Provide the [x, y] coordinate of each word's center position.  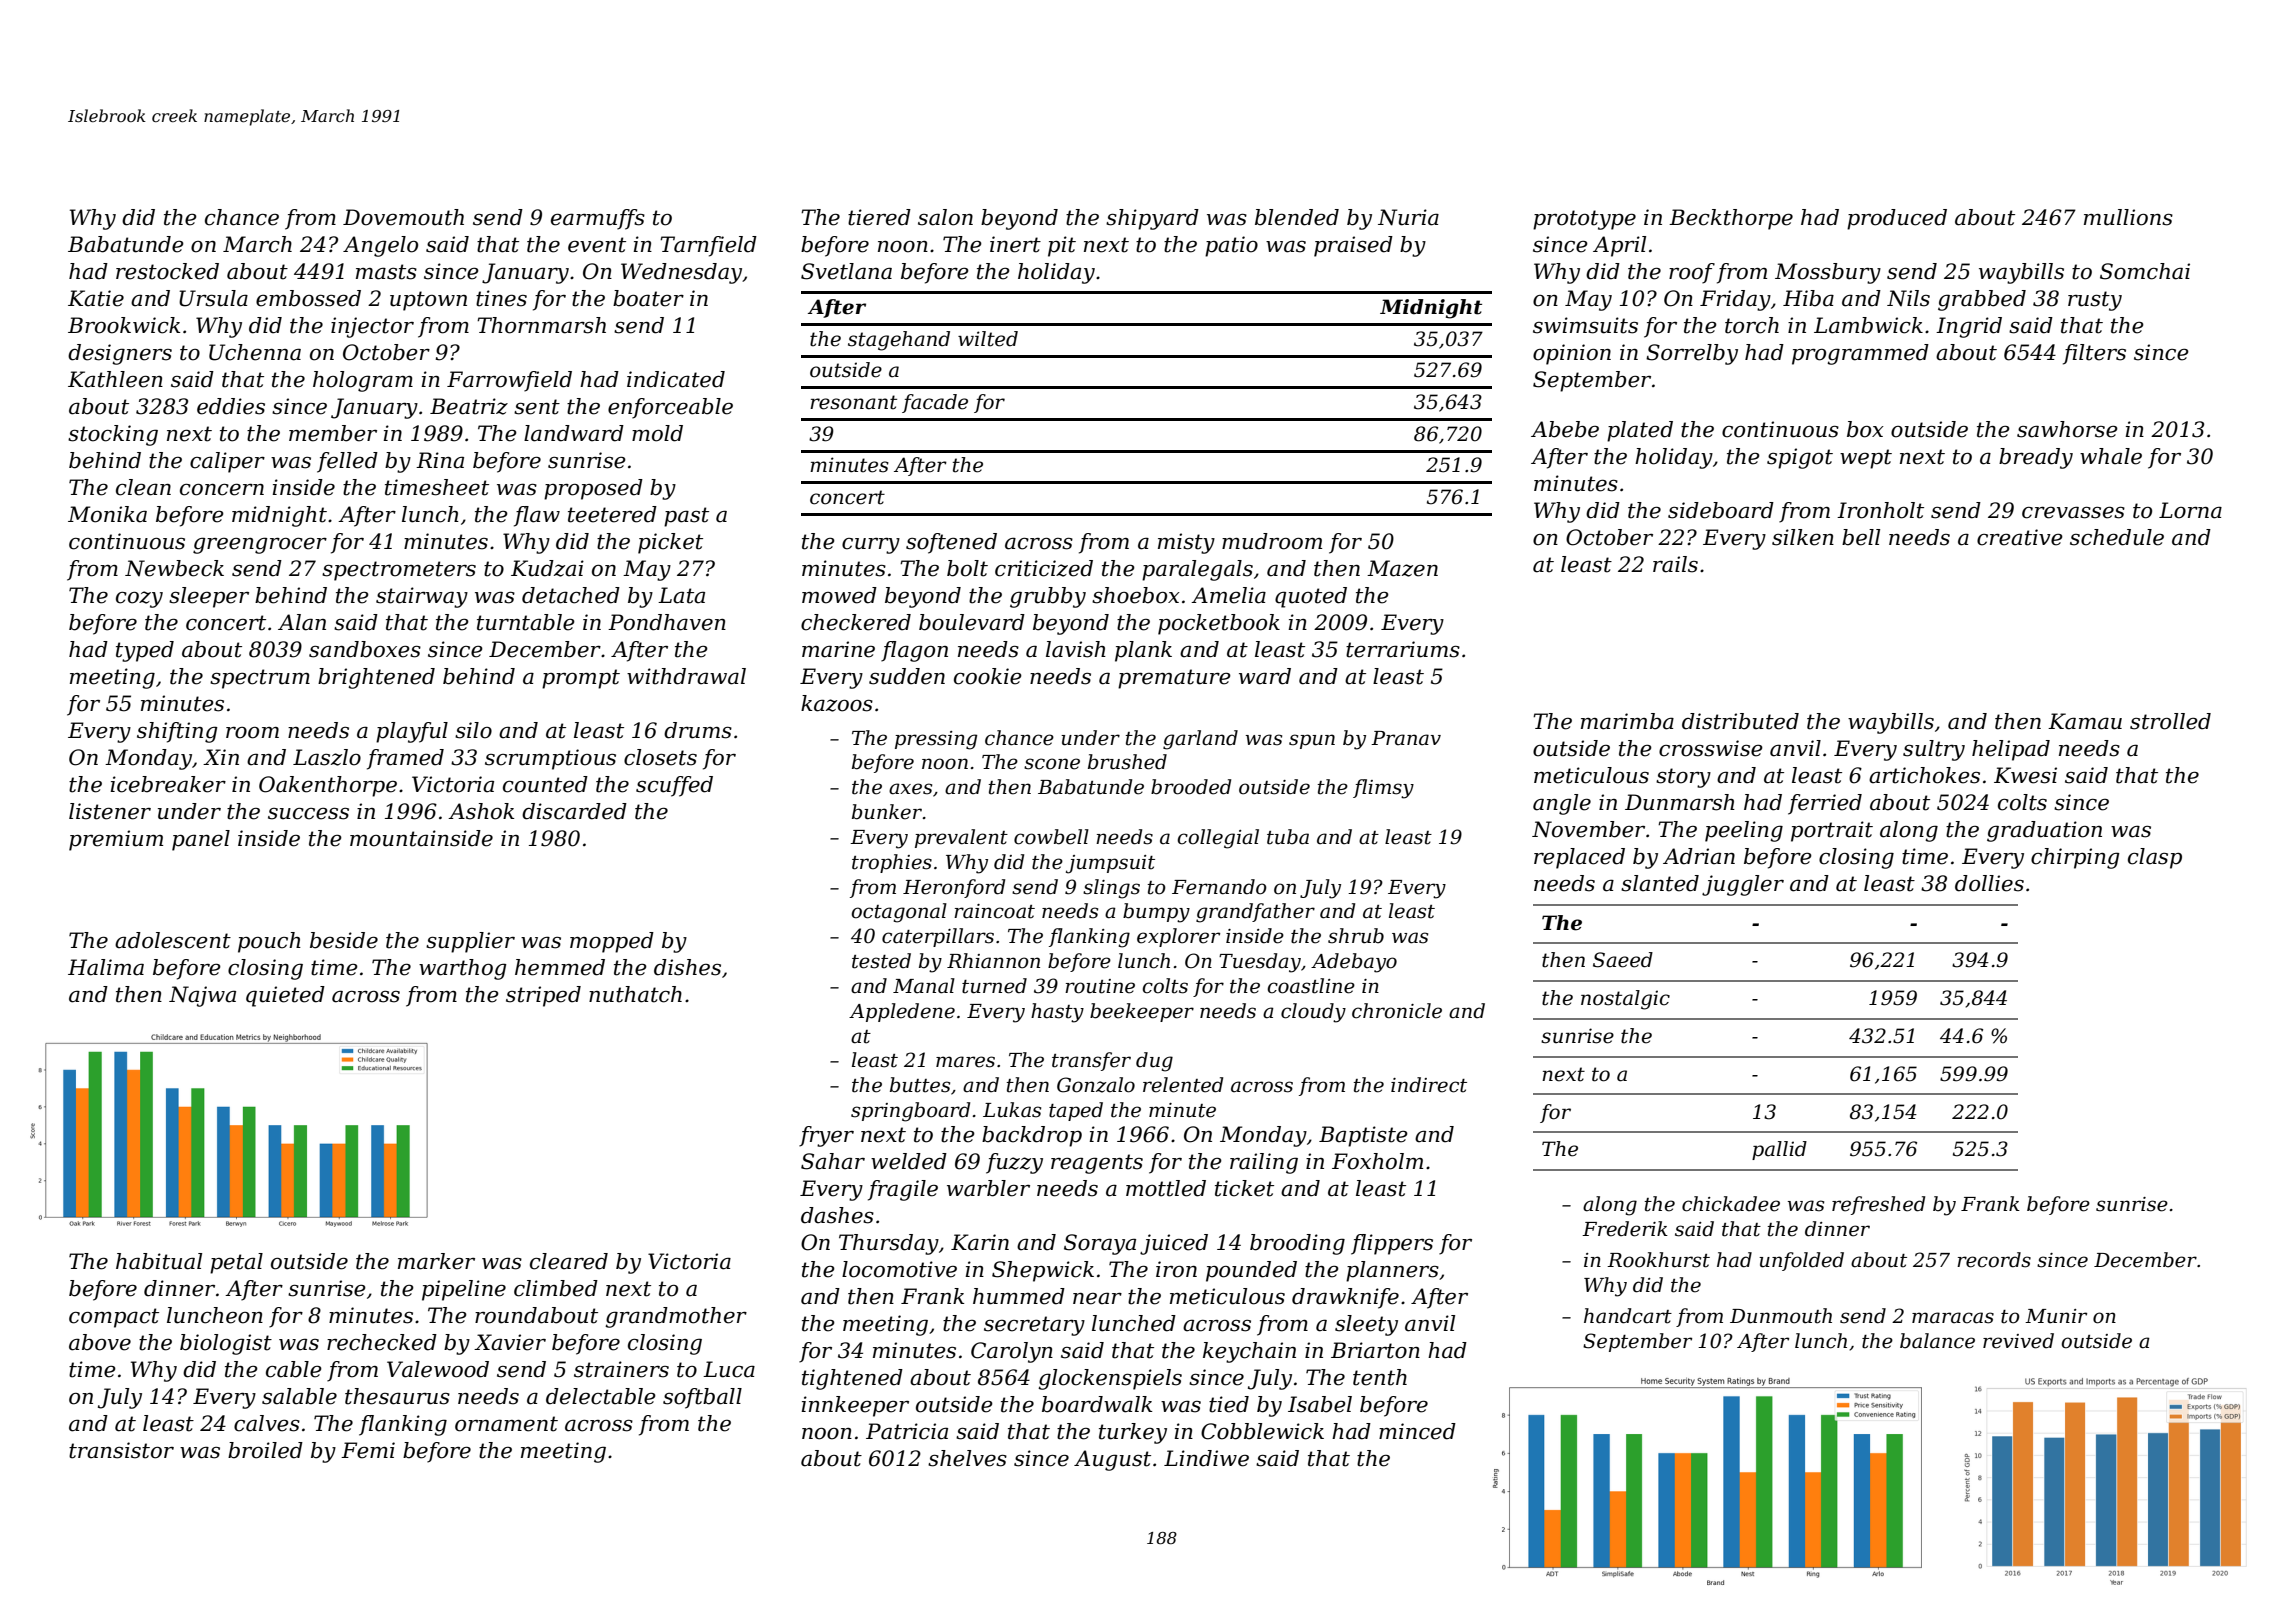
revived [2018, 1341]
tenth [1380, 1377]
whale [2111, 456]
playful [412, 732]
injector [372, 327]
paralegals [1197, 570]
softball [702, 1398]
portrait [1832, 831]
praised [1353, 246]
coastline [1311, 986]
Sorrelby [1692, 354]
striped [543, 996]
